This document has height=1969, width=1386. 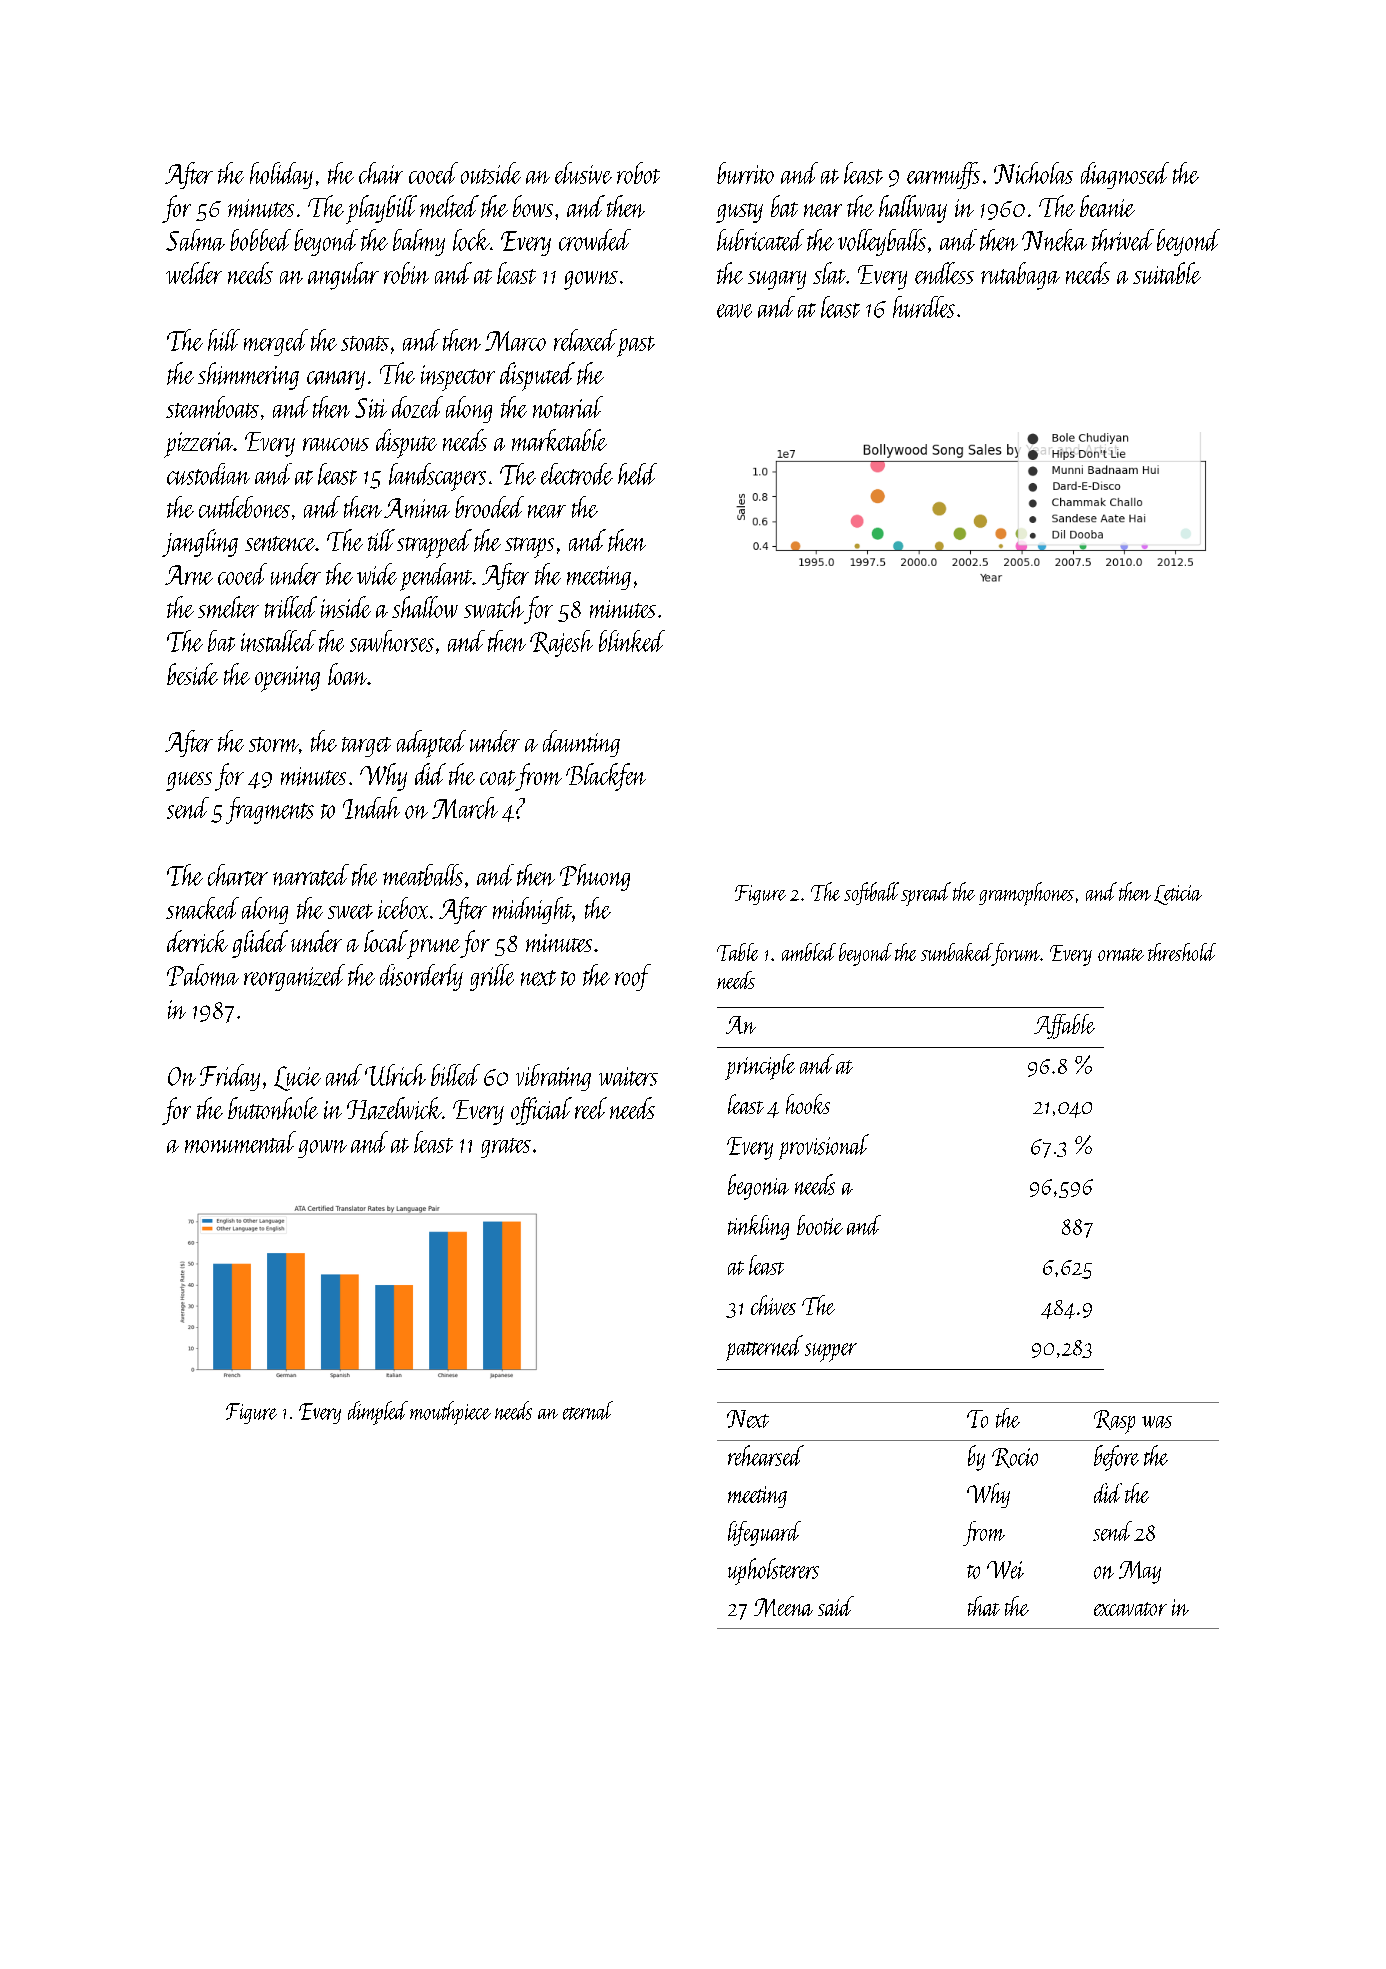 I want to click on sweet, so click(x=350, y=911).
